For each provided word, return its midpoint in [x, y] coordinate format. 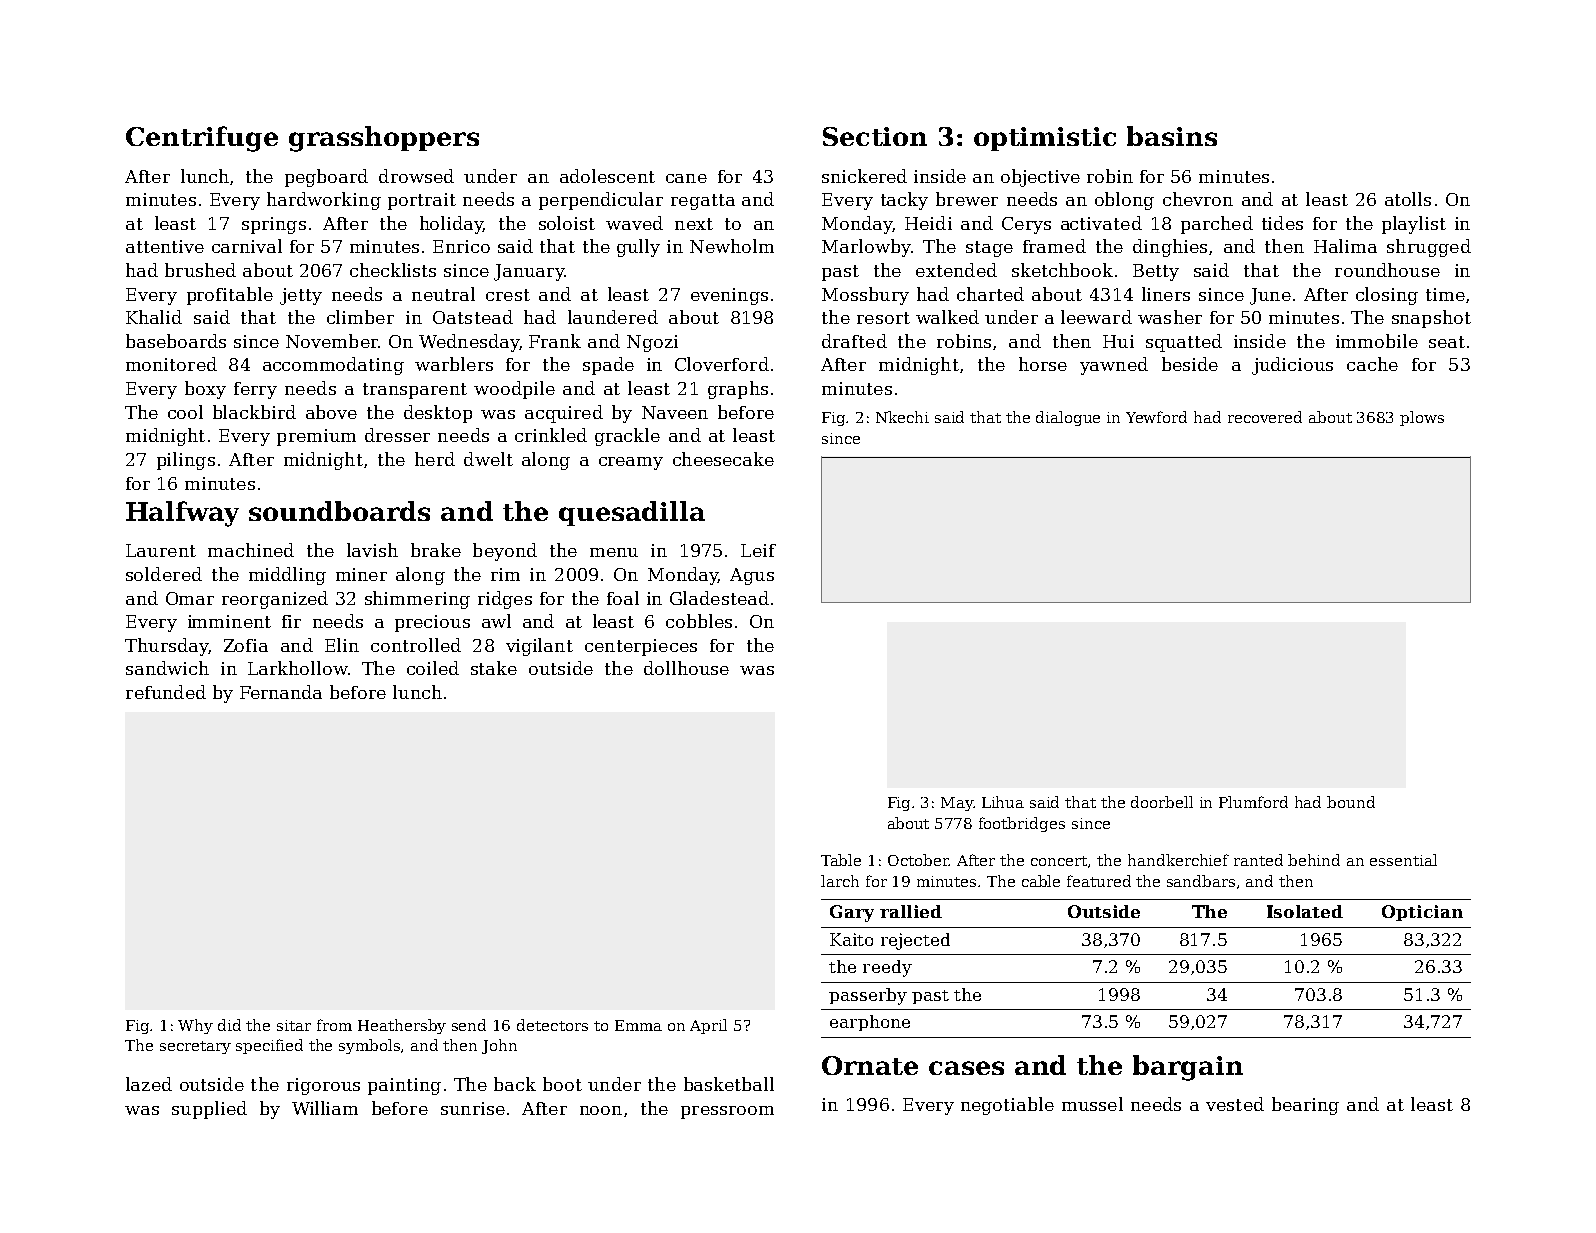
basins [1172, 136]
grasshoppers [384, 139]
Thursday [166, 647]
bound [1351, 802]
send [469, 1025]
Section [875, 136]
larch [840, 881]
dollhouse [686, 668]
